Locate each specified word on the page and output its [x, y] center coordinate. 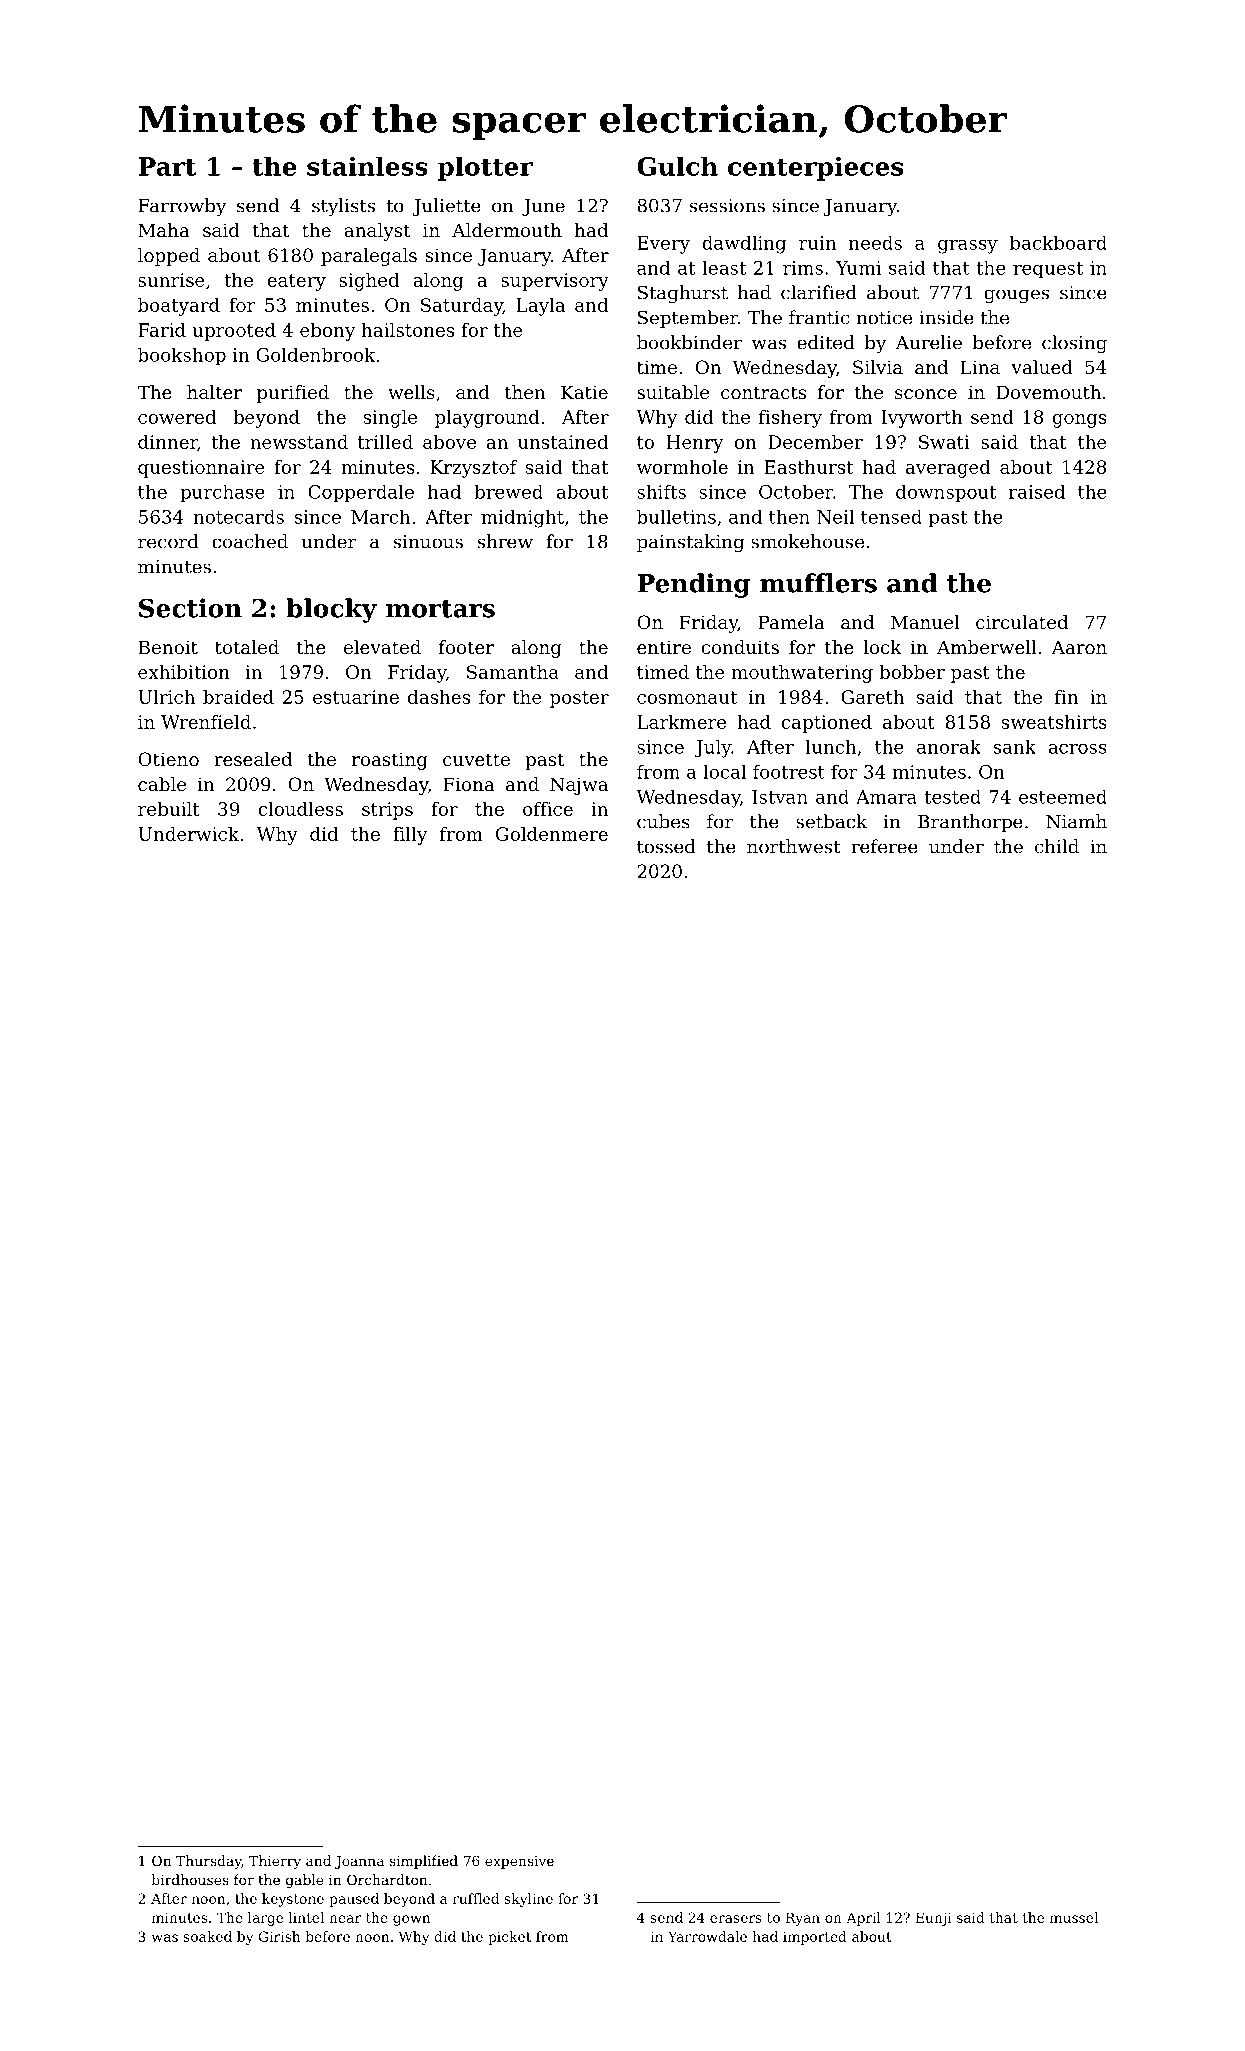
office [548, 809]
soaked [208, 1936]
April [863, 1919]
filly [410, 836]
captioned [826, 724]
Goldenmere [552, 834]
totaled [247, 647]
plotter [485, 168]
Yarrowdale [707, 1936]
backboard [1058, 243]
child [1057, 846]
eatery [296, 282]
